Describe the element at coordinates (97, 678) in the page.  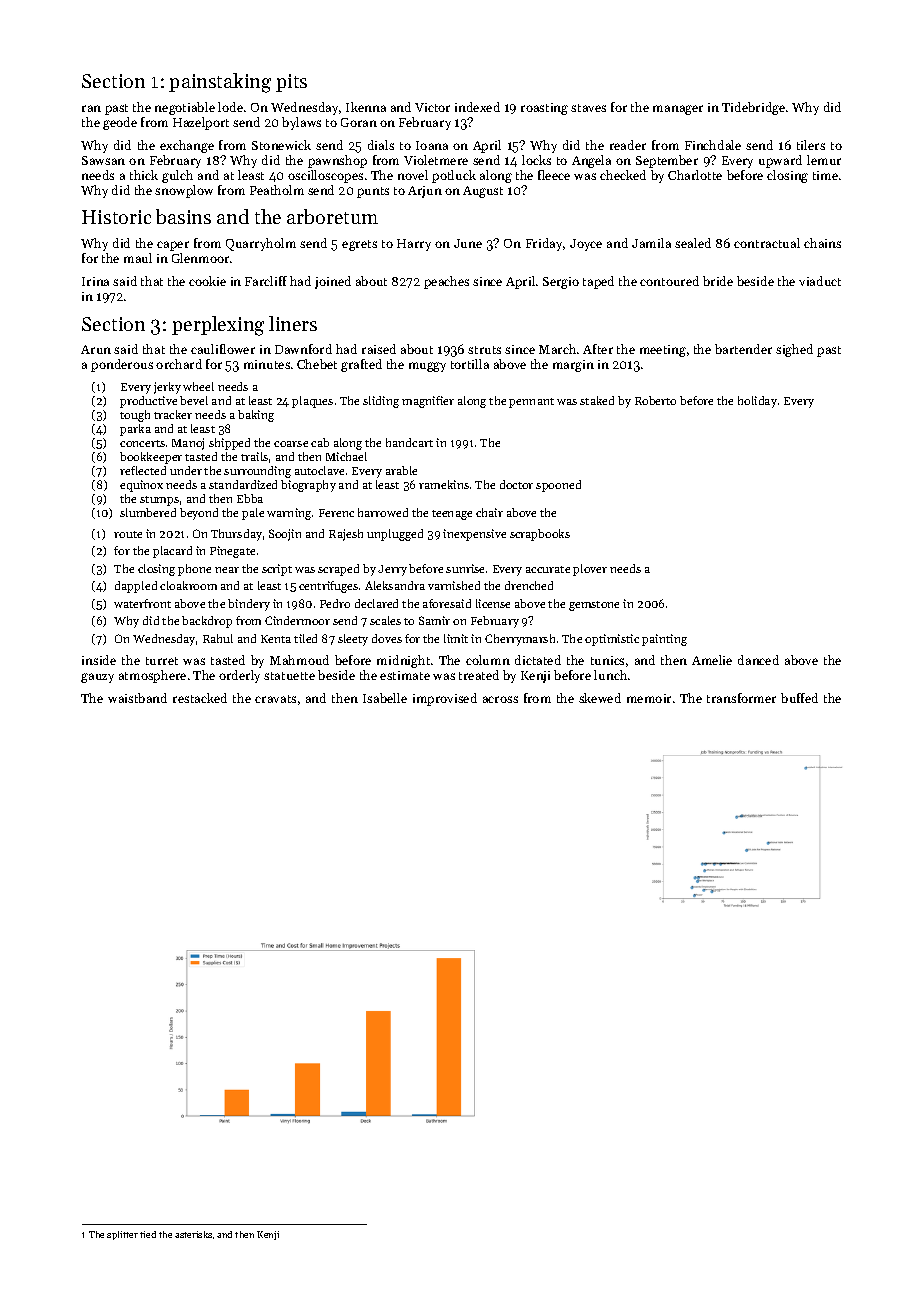
I see `gauzy` at that location.
